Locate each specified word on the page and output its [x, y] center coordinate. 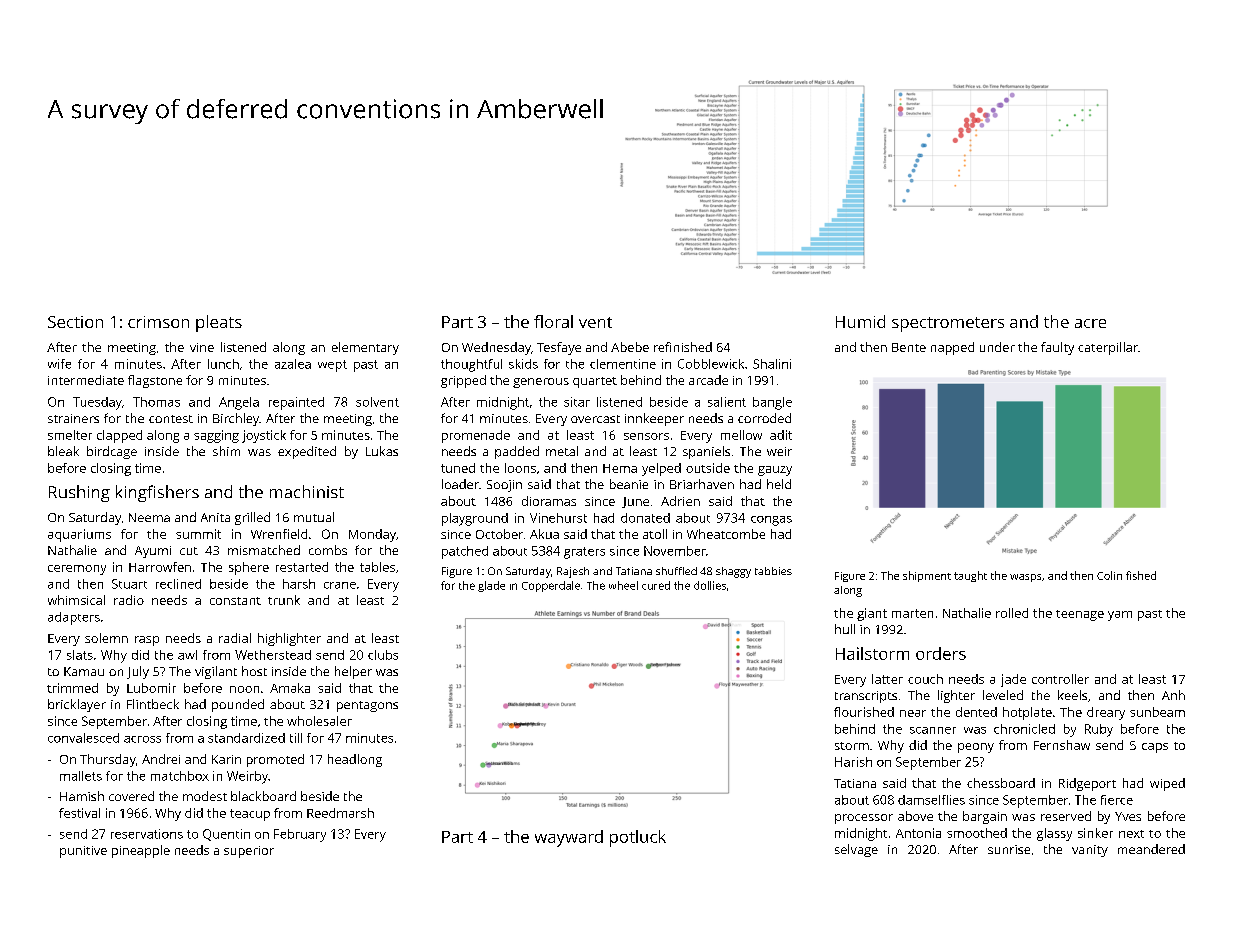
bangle [772, 403]
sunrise [1009, 849]
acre [1090, 323]
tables [377, 567]
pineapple [141, 851]
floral [553, 321]
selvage [856, 850]
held [779, 484]
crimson [158, 322]
